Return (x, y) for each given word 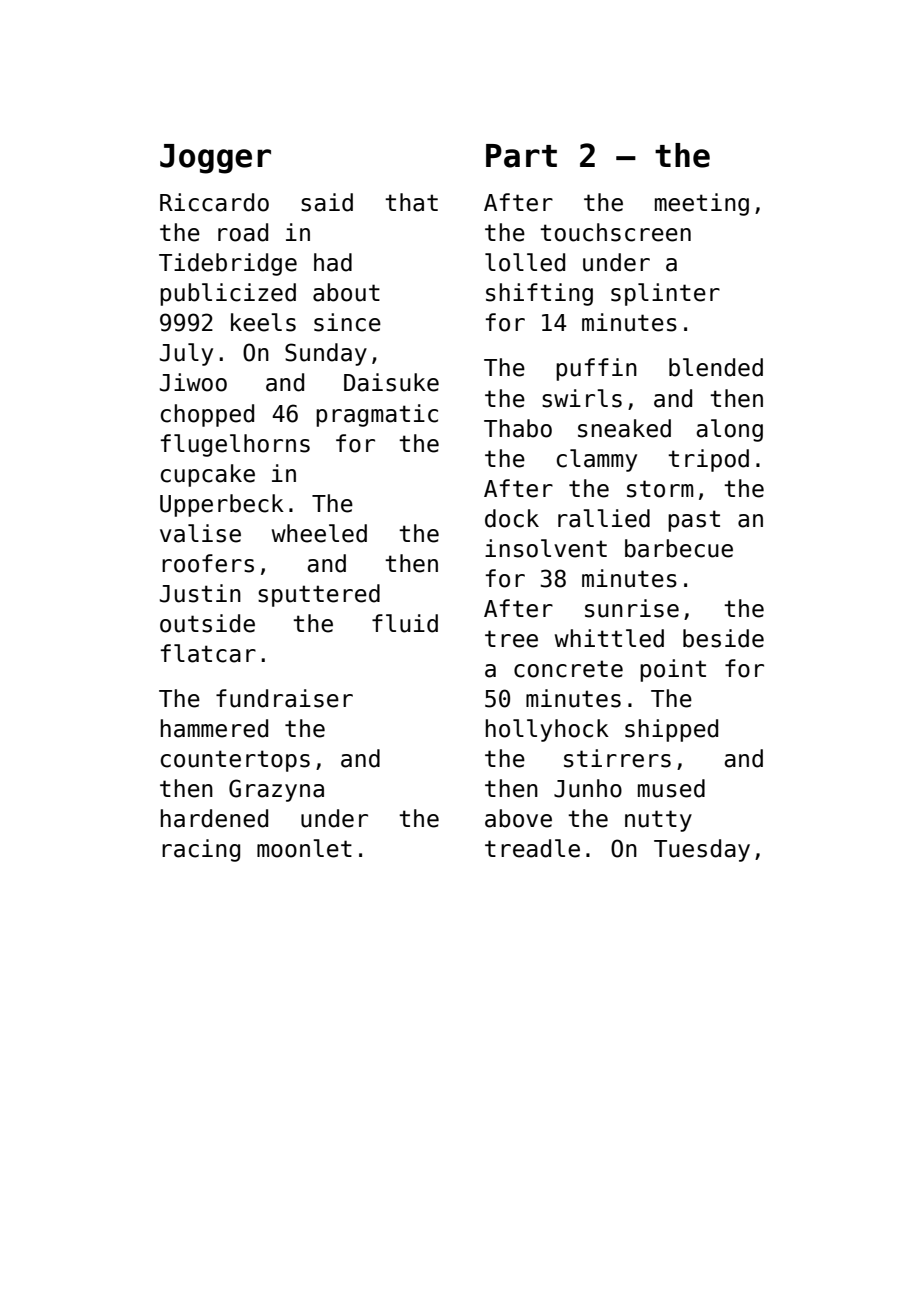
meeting (702, 204)
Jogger (215, 159)
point (673, 670)
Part (521, 156)
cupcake (208, 475)
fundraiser (284, 698)
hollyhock (547, 730)
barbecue (679, 548)
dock (512, 518)
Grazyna (276, 790)
